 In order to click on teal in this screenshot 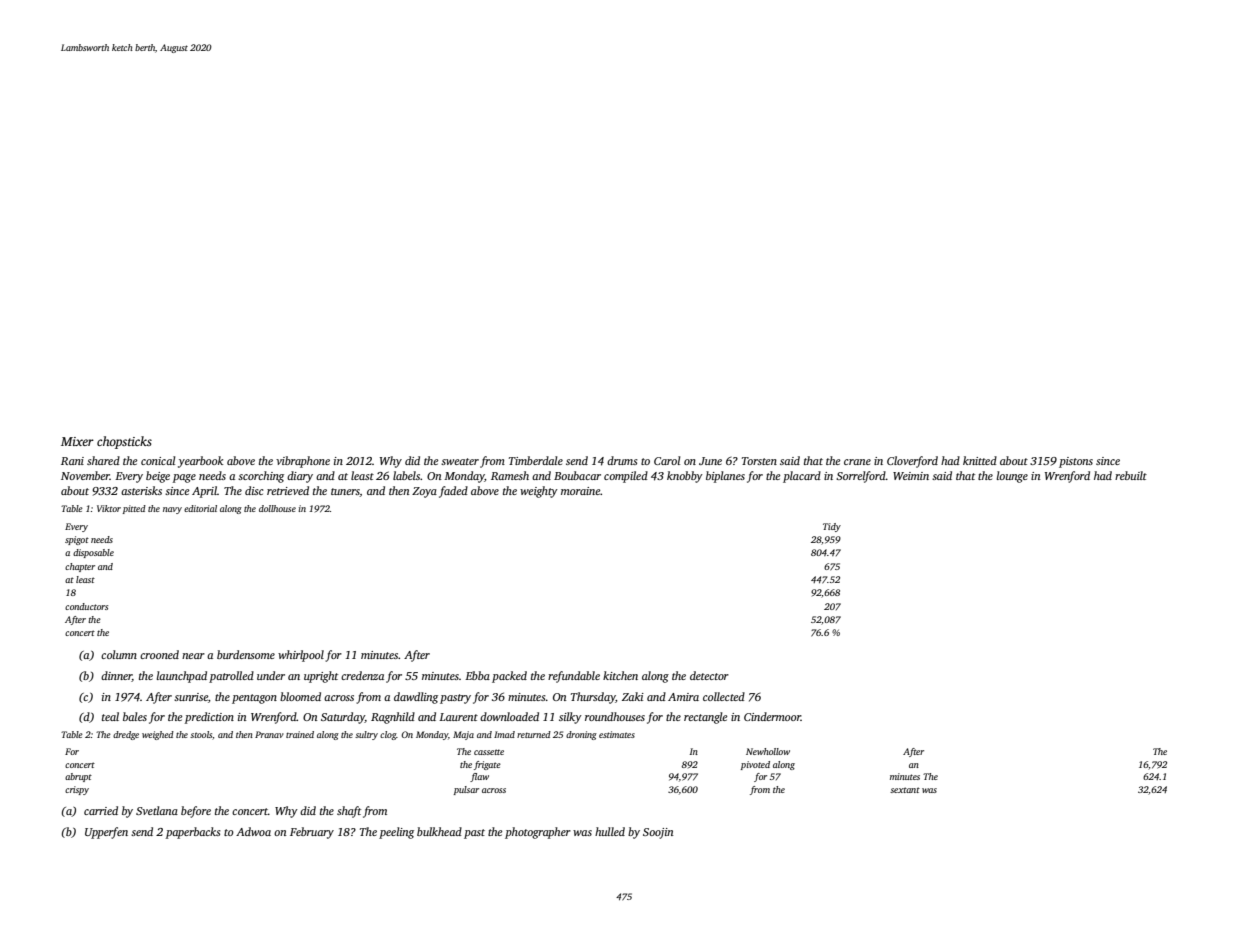, I will do `click(110, 716)`.
